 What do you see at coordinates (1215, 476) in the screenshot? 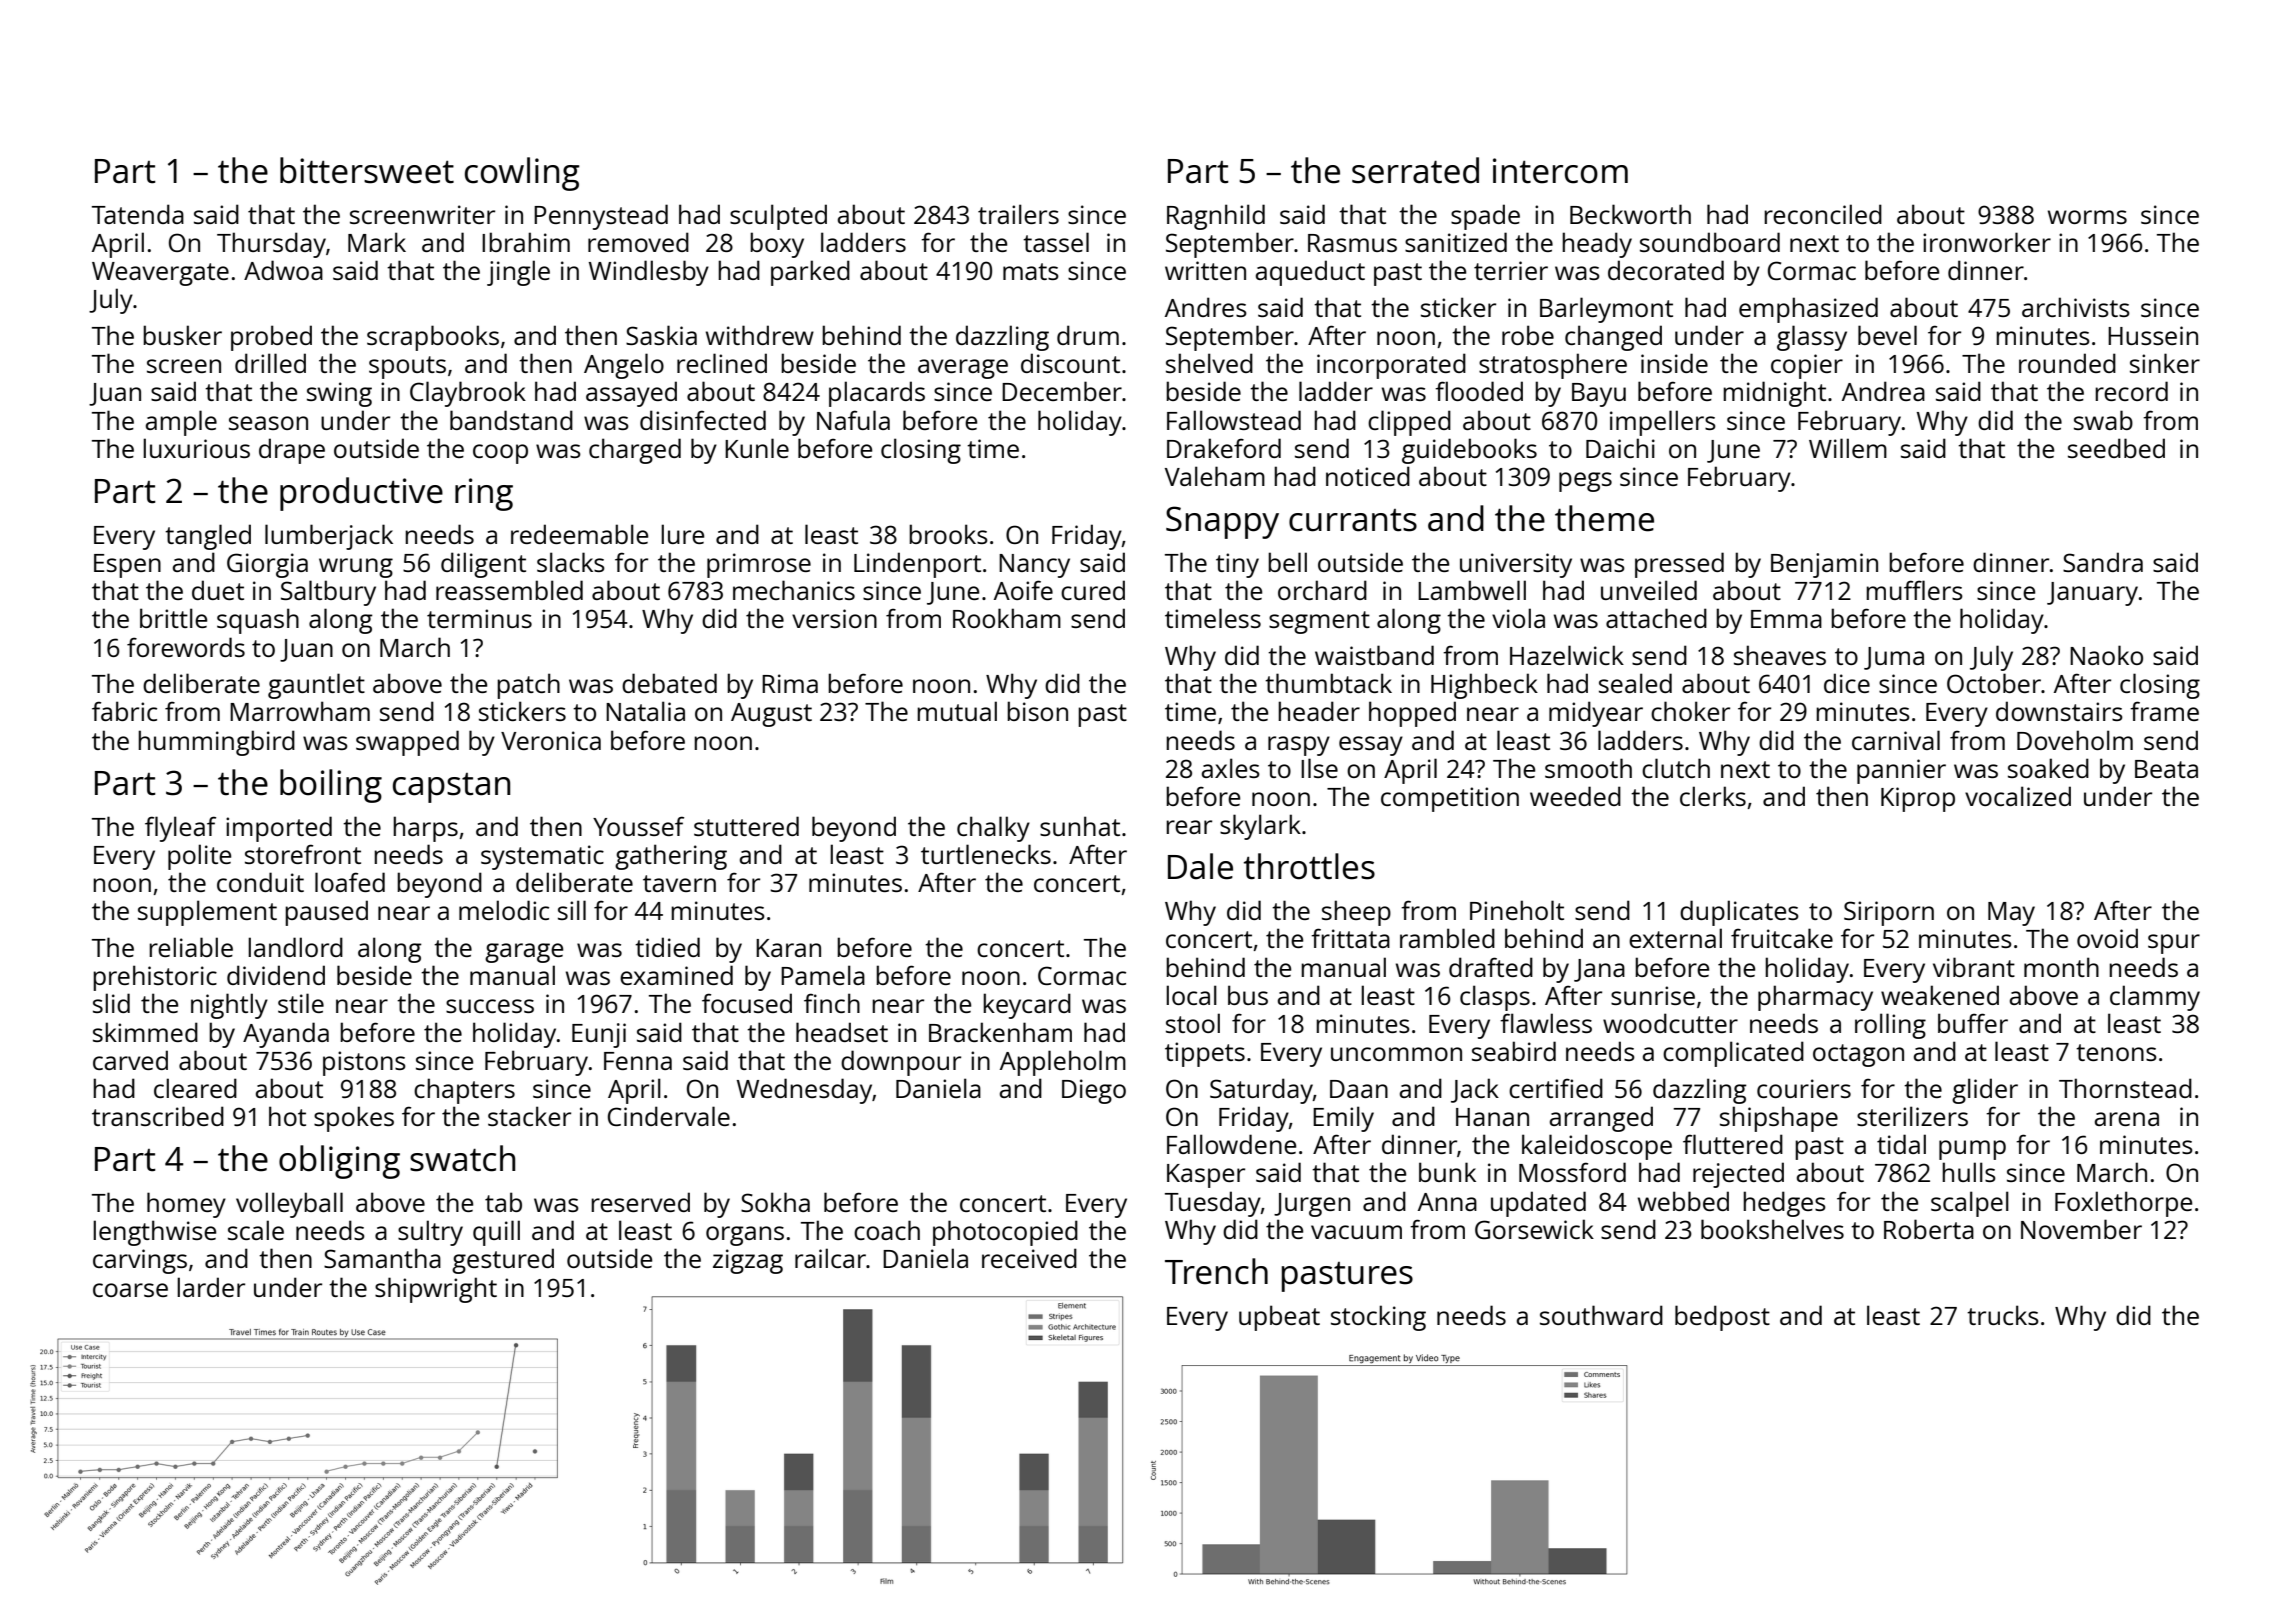
I see `Valeham` at bounding box center [1215, 476].
